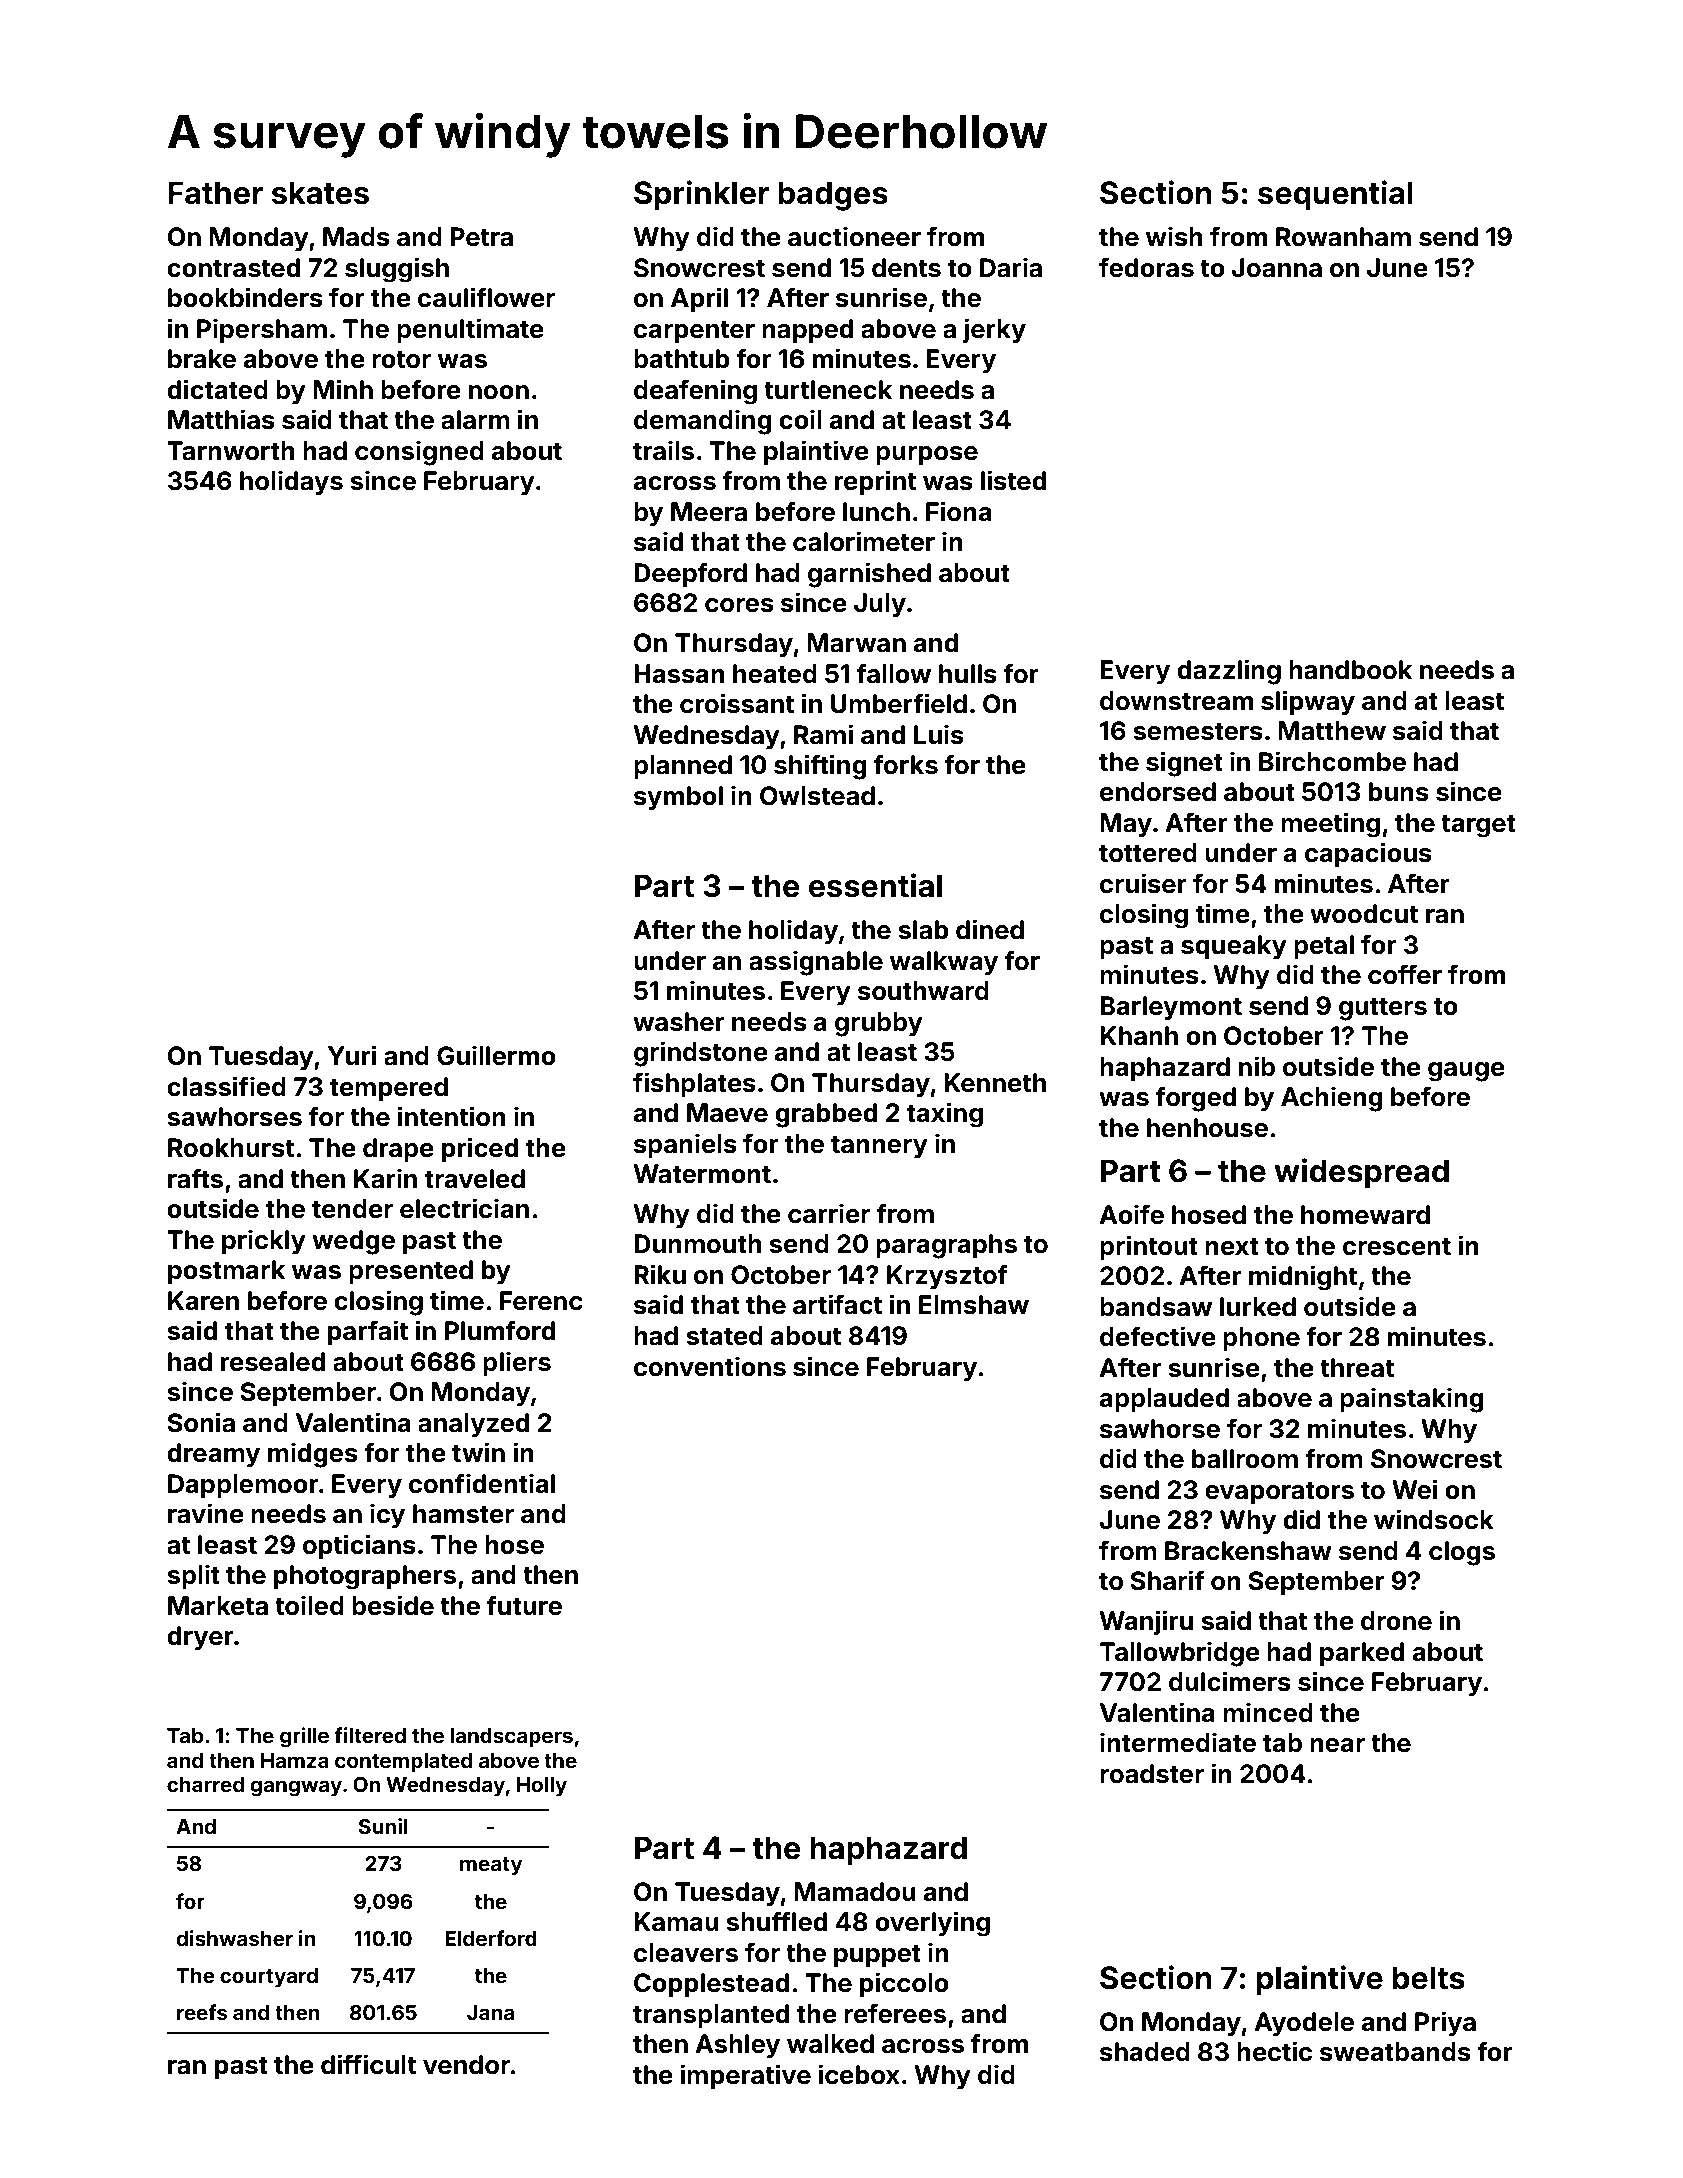 The image size is (1683, 2178). I want to click on tender, so click(352, 1209).
